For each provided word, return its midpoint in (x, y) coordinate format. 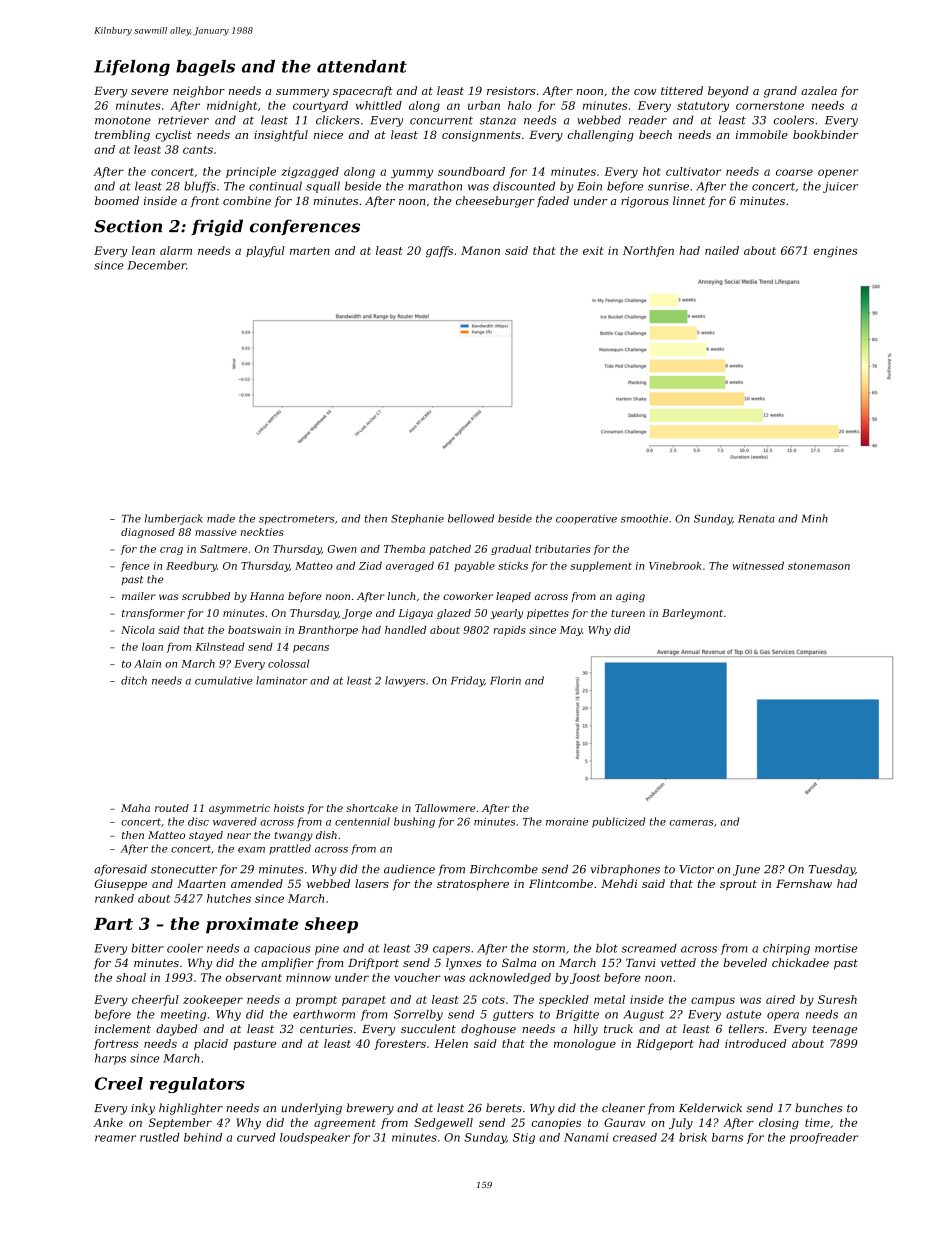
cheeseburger (495, 202)
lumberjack (173, 519)
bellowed (471, 518)
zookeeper (213, 1000)
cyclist (174, 136)
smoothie (644, 518)
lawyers (405, 681)
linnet (689, 200)
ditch (134, 680)
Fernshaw (804, 883)
